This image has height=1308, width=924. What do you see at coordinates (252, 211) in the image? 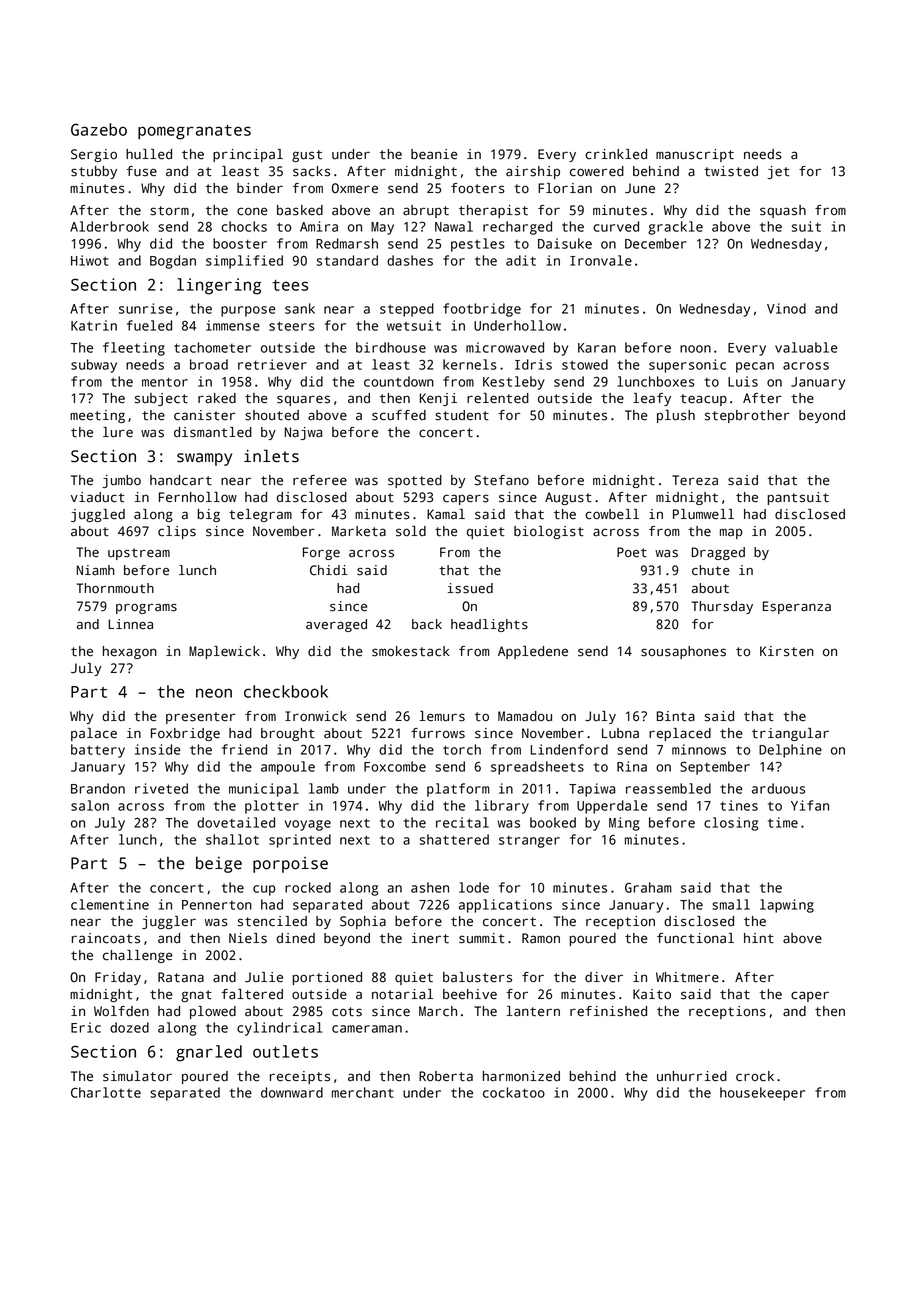
I see `cone` at bounding box center [252, 211].
